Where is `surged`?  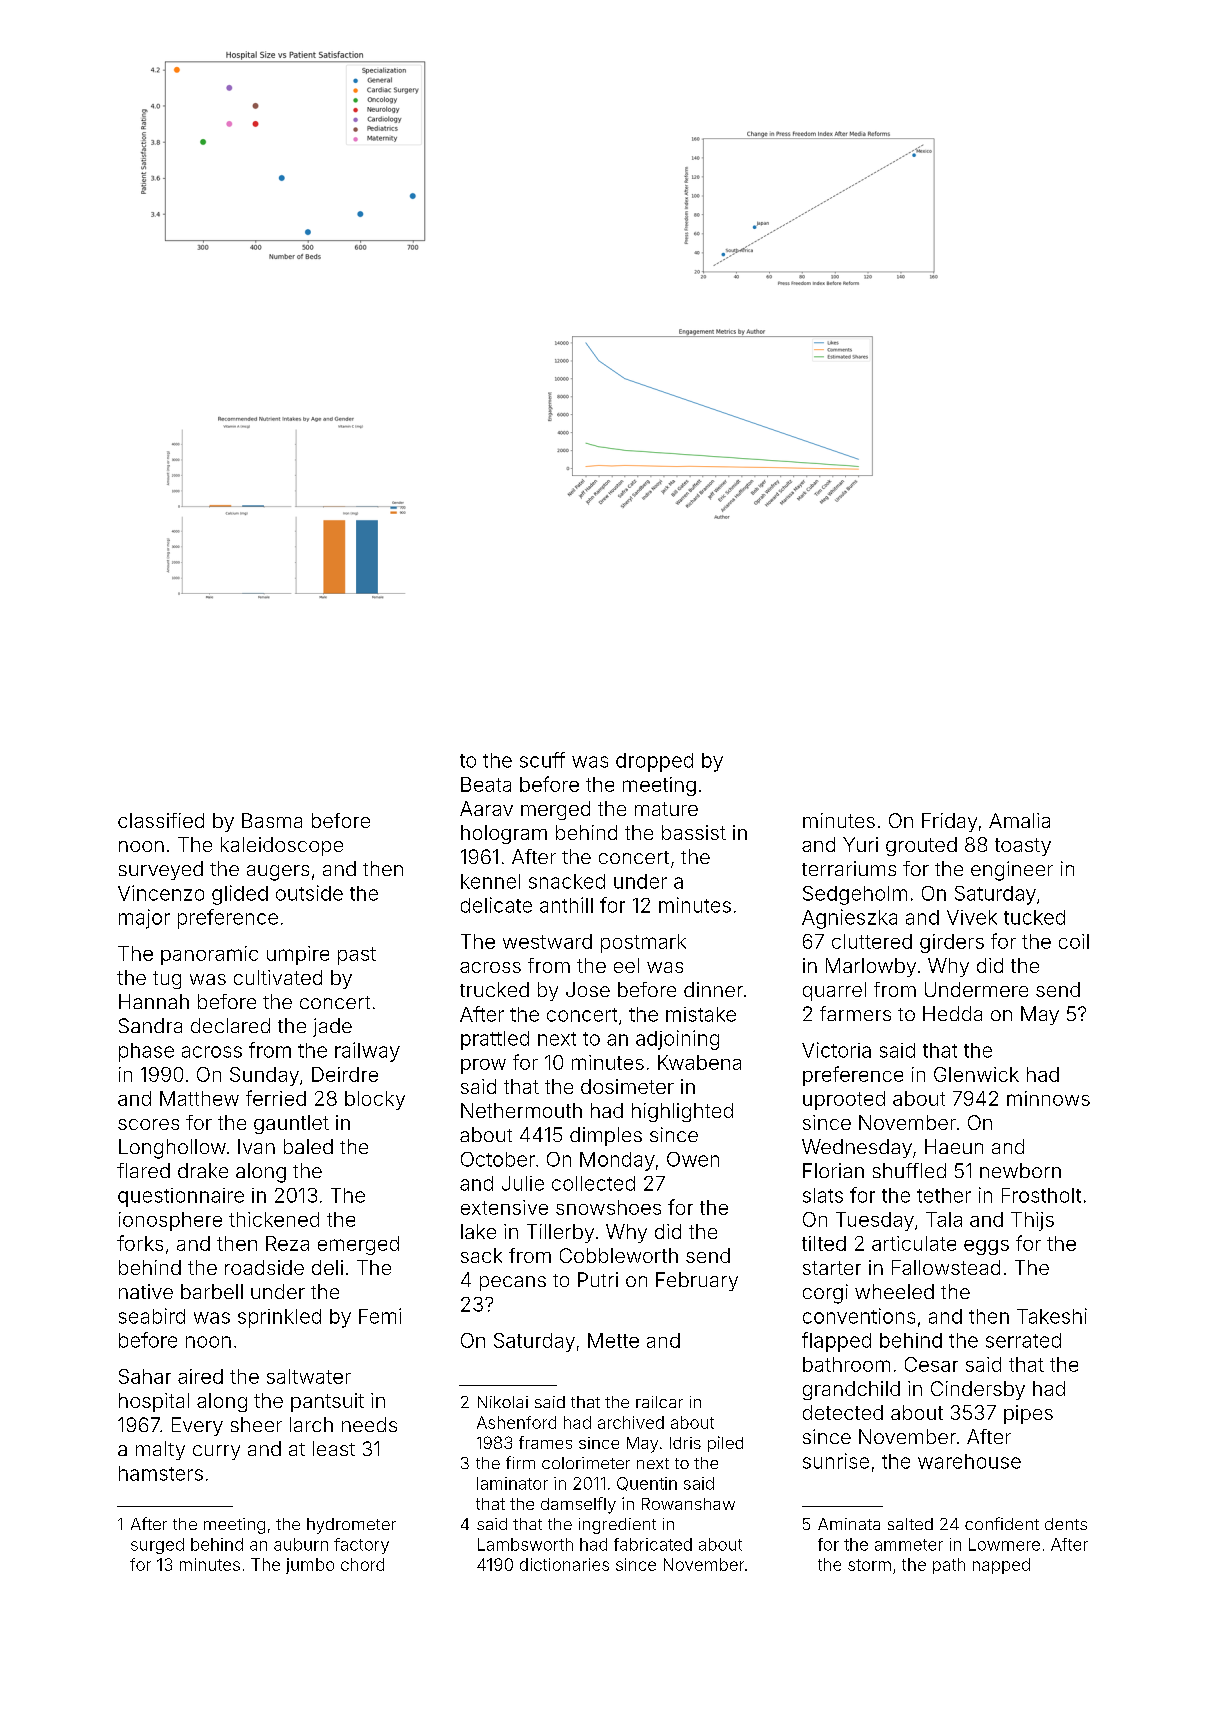
surged is located at coordinates (157, 1546).
